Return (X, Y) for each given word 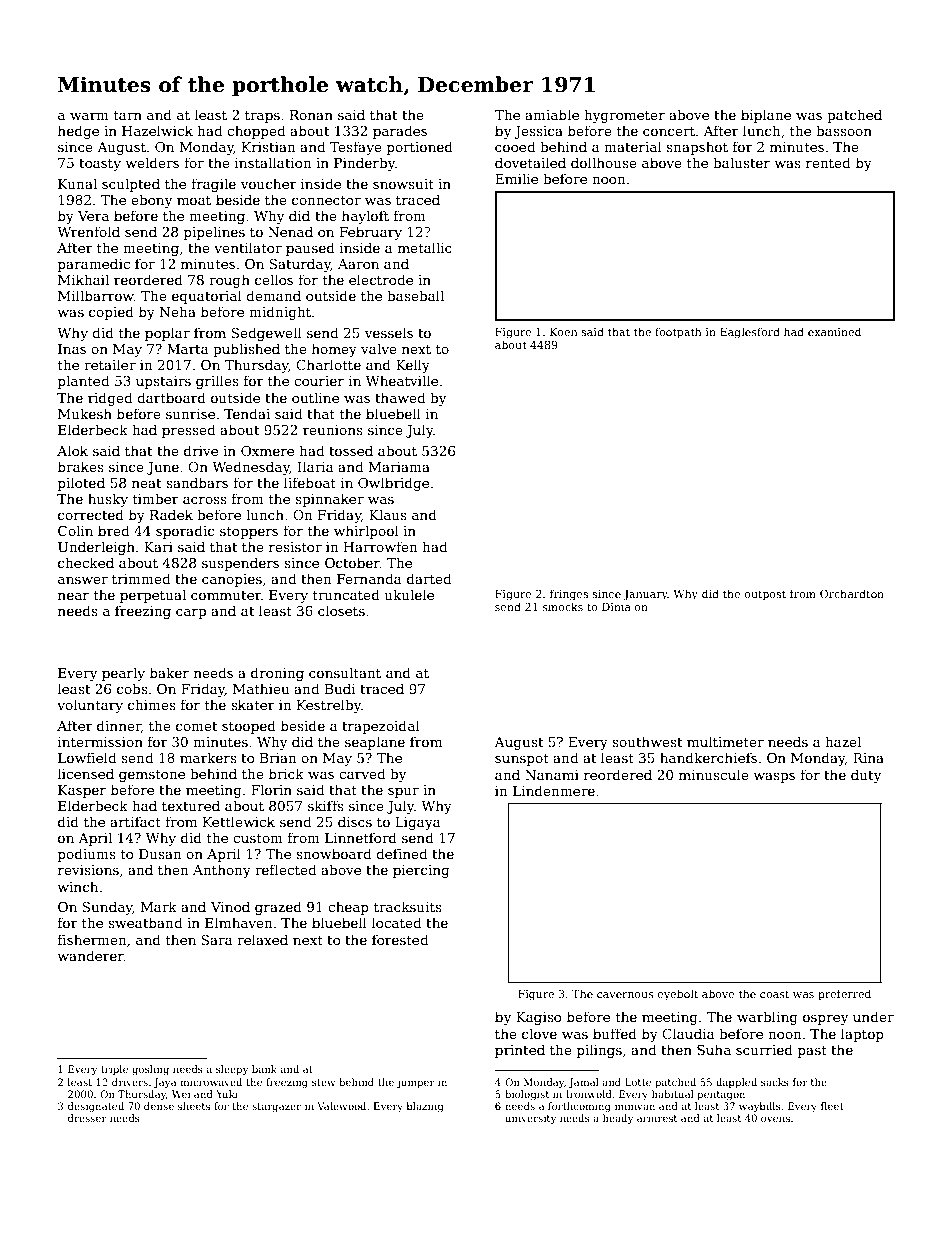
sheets (194, 1106)
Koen (564, 332)
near (73, 596)
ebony (151, 201)
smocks (563, 606)
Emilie (516, 178)
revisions (88, 870)
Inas (72, 349)
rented (828, 162)
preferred (844, 995)
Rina (868, 758)
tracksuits (408, 906)
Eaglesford (750, 333)
